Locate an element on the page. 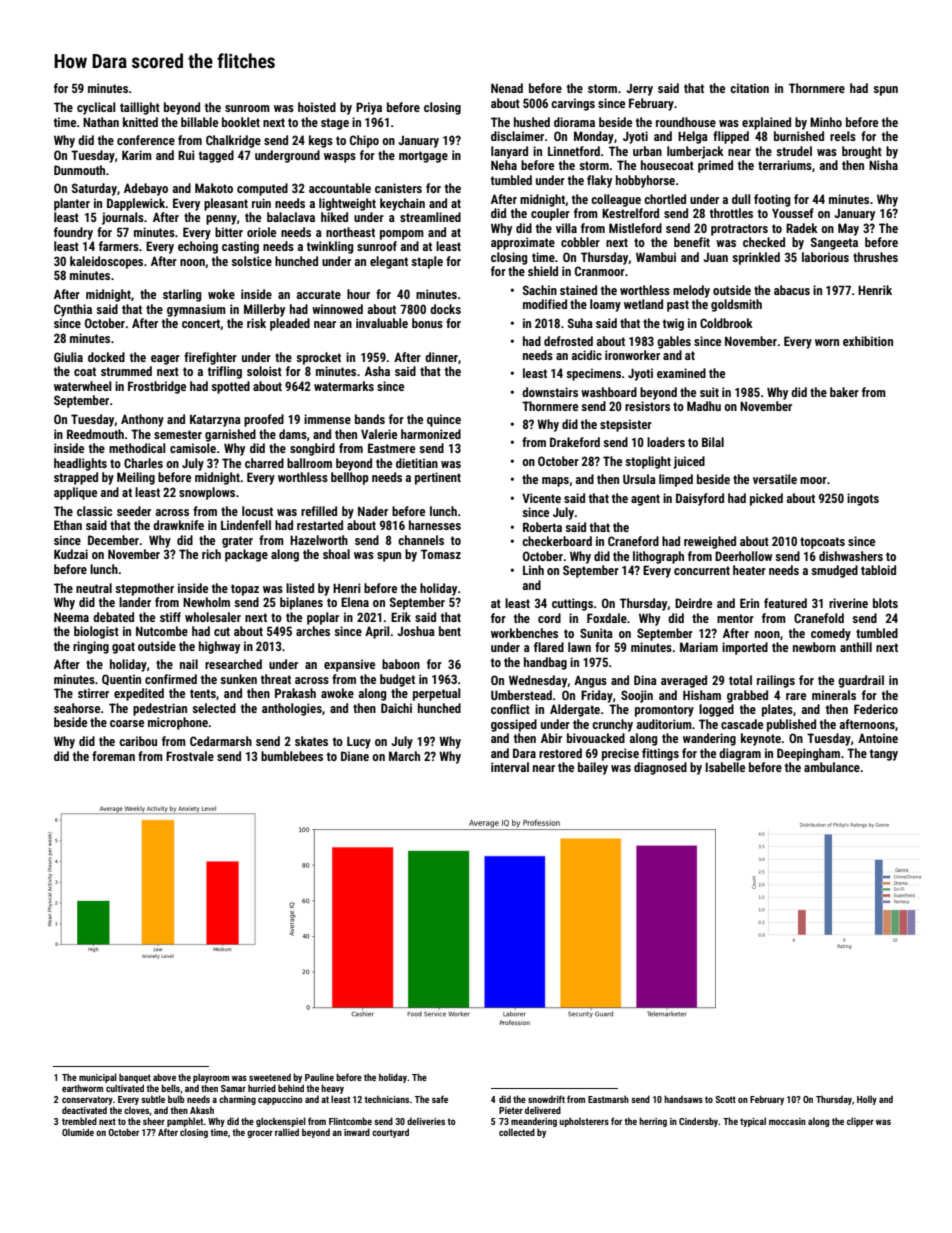 The image size is (952, 1233). Minho is located at coordinates (826, 122).
